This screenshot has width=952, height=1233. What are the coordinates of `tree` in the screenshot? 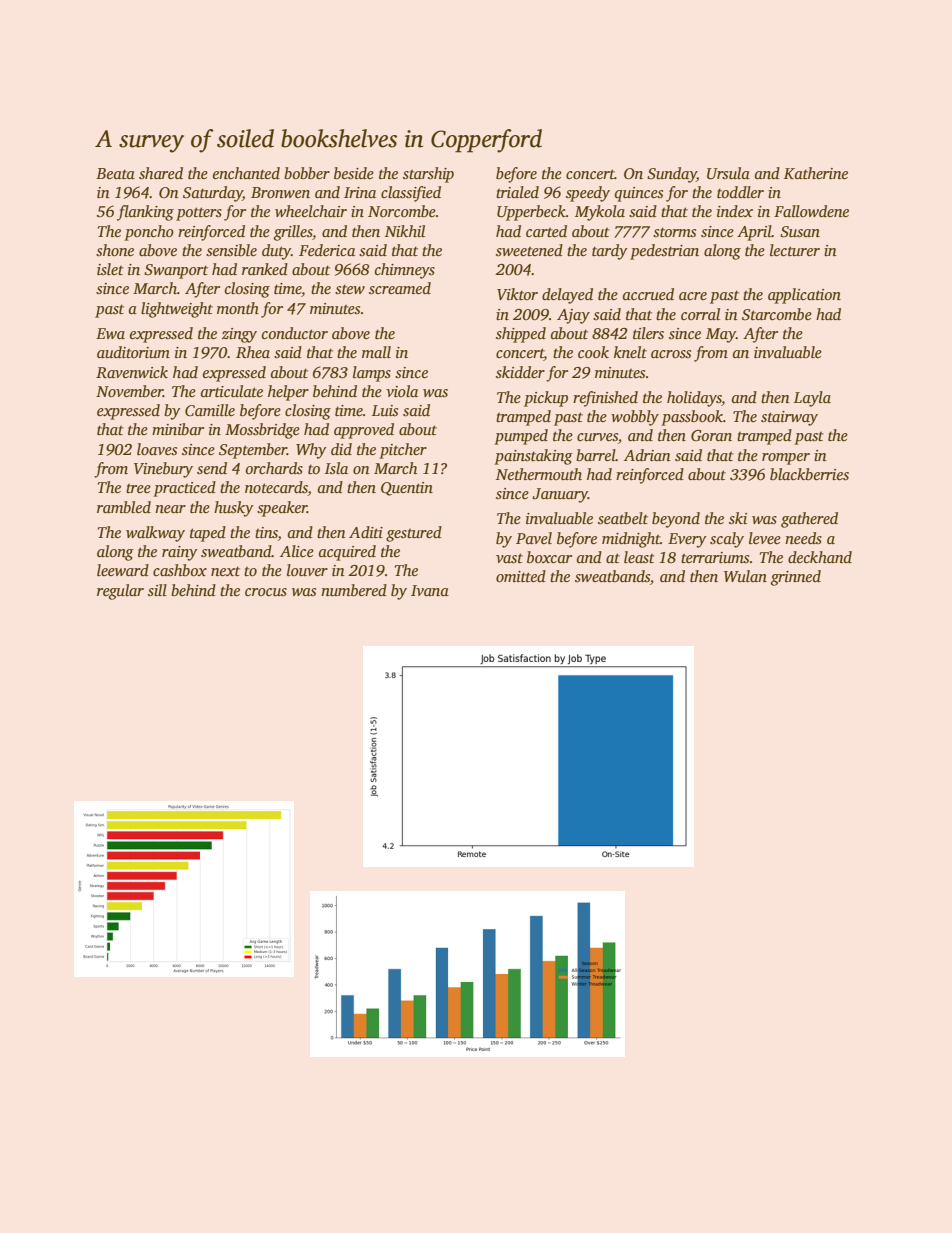 It's located at (138, 488).
